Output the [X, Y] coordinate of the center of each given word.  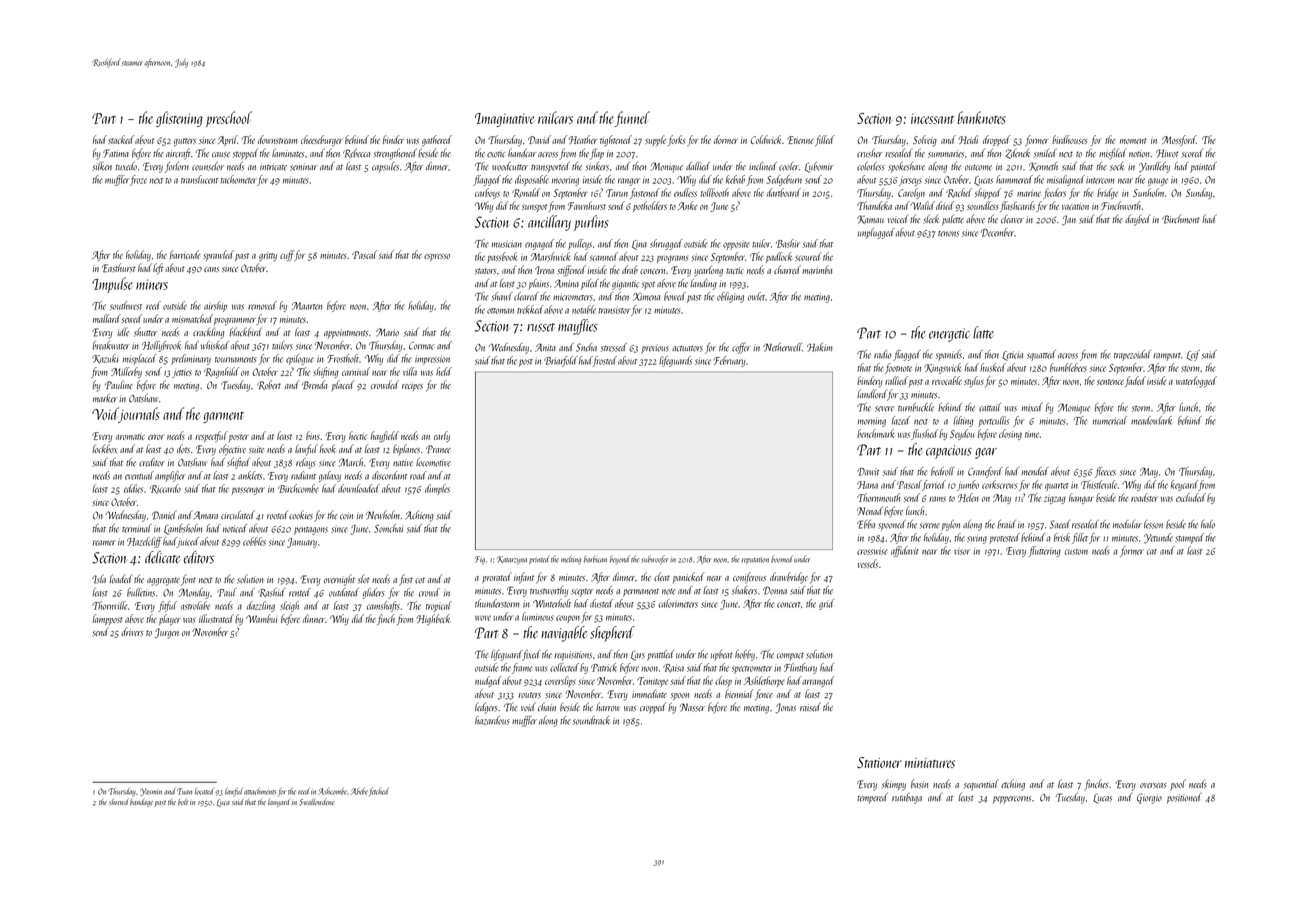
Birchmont [1181, 219]
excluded [1191, 497]
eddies [133, 488]
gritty [268, 256]
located [204, 791]
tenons [948, 234]
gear [986, 453]
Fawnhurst [587, 205]
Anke [688, 205]
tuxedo [126, 166]
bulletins [141, 592]
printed [539, 559]
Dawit [868, 472]
